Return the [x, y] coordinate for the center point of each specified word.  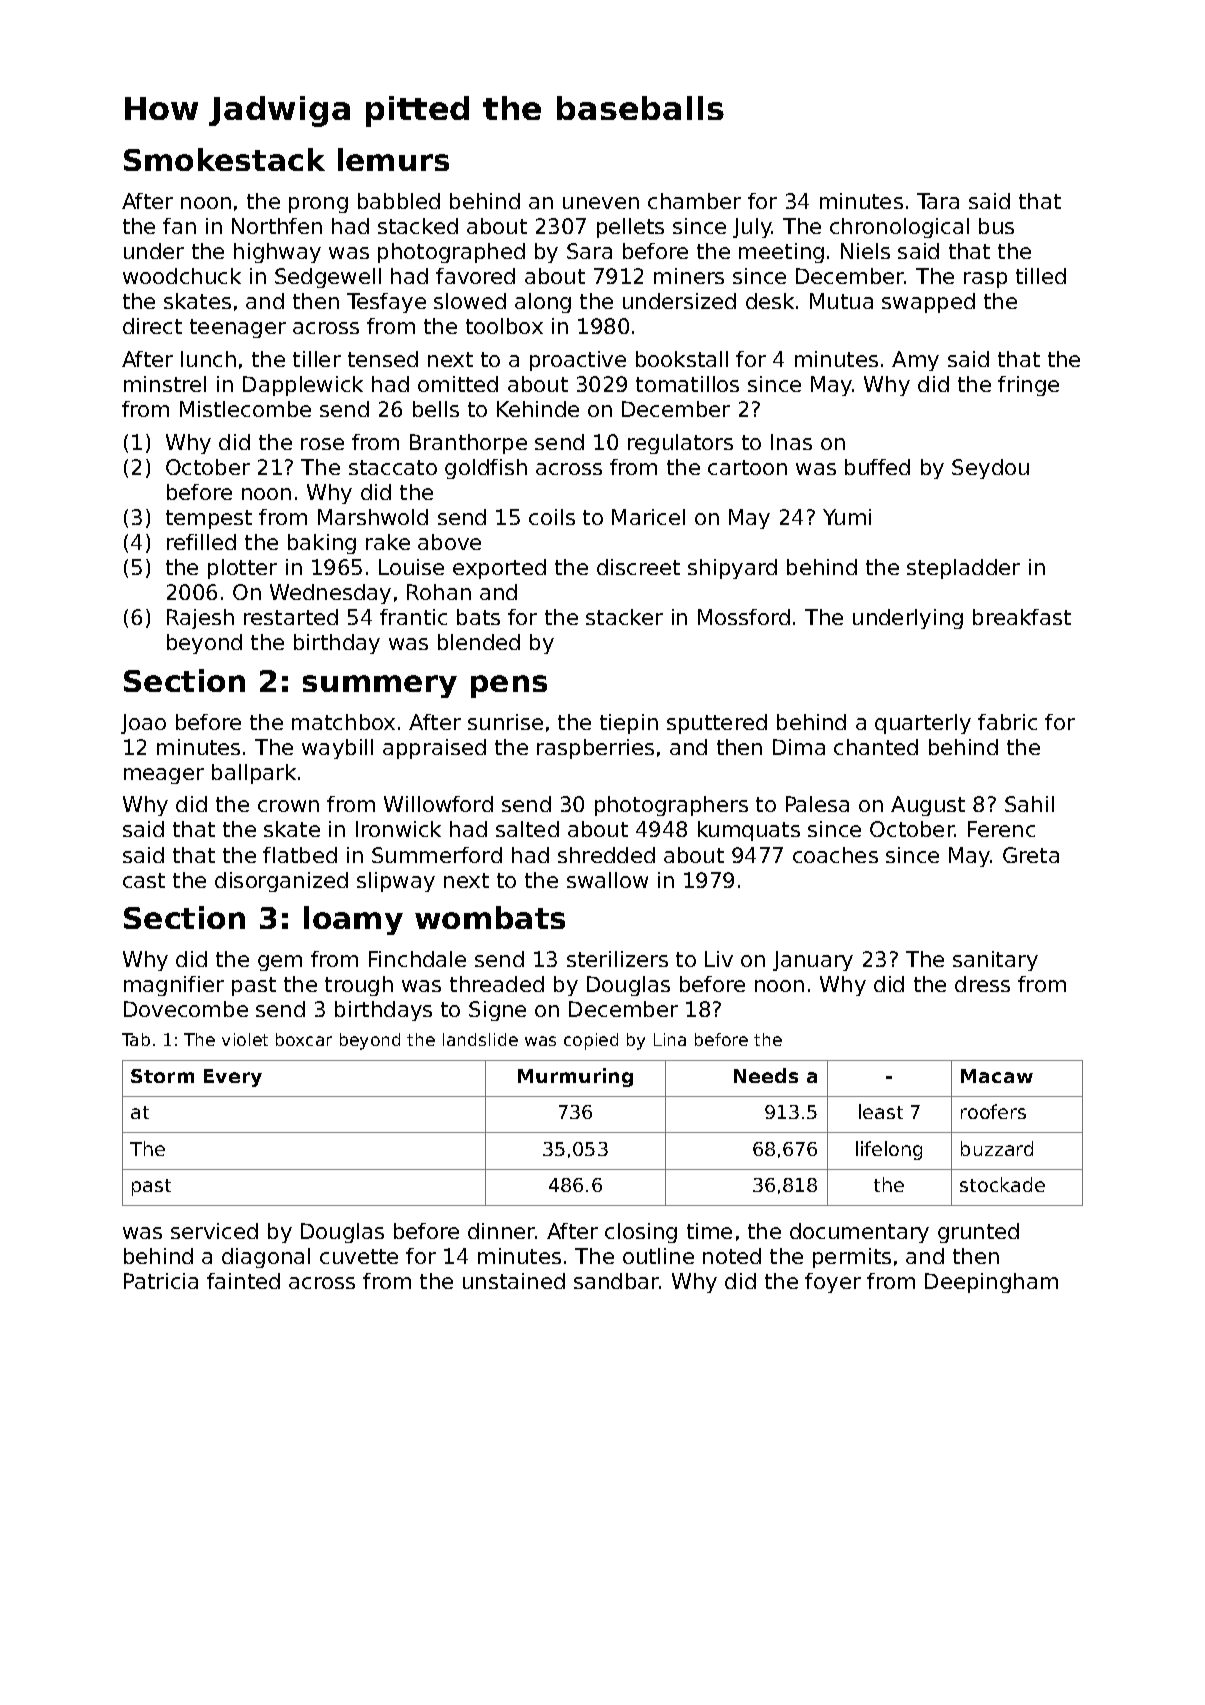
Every [233, 1078]
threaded [497, 984]
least [881, 1111]
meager [164, 776]
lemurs [393, 159]
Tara [938, 201]
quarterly [923, 724]
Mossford [744, 617]
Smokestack [224, 159]
